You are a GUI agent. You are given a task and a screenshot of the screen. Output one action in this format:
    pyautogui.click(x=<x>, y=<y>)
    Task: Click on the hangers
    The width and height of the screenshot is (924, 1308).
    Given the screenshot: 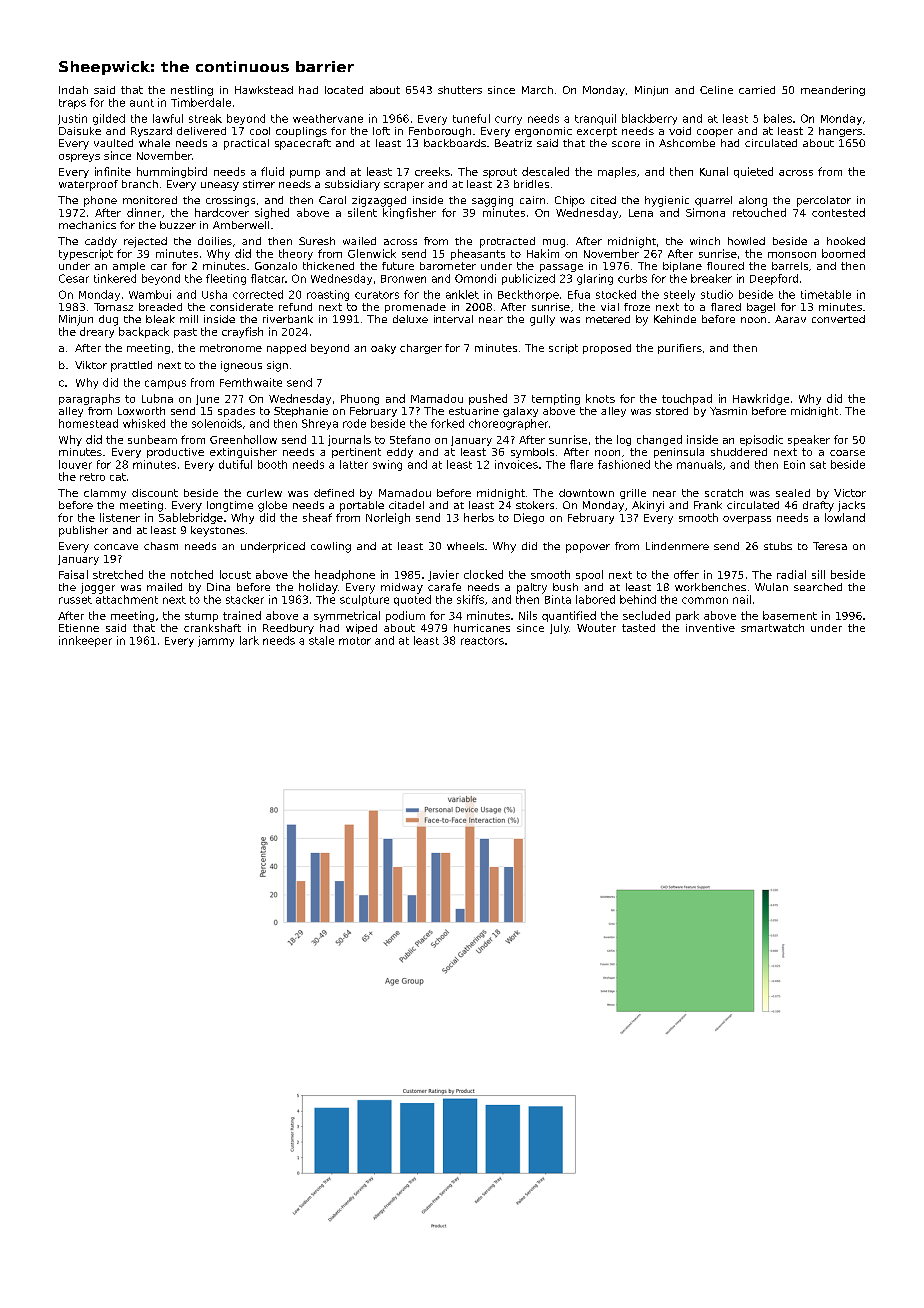 What is the action you would take?
    pyautogui.click(x=840, y=132)
